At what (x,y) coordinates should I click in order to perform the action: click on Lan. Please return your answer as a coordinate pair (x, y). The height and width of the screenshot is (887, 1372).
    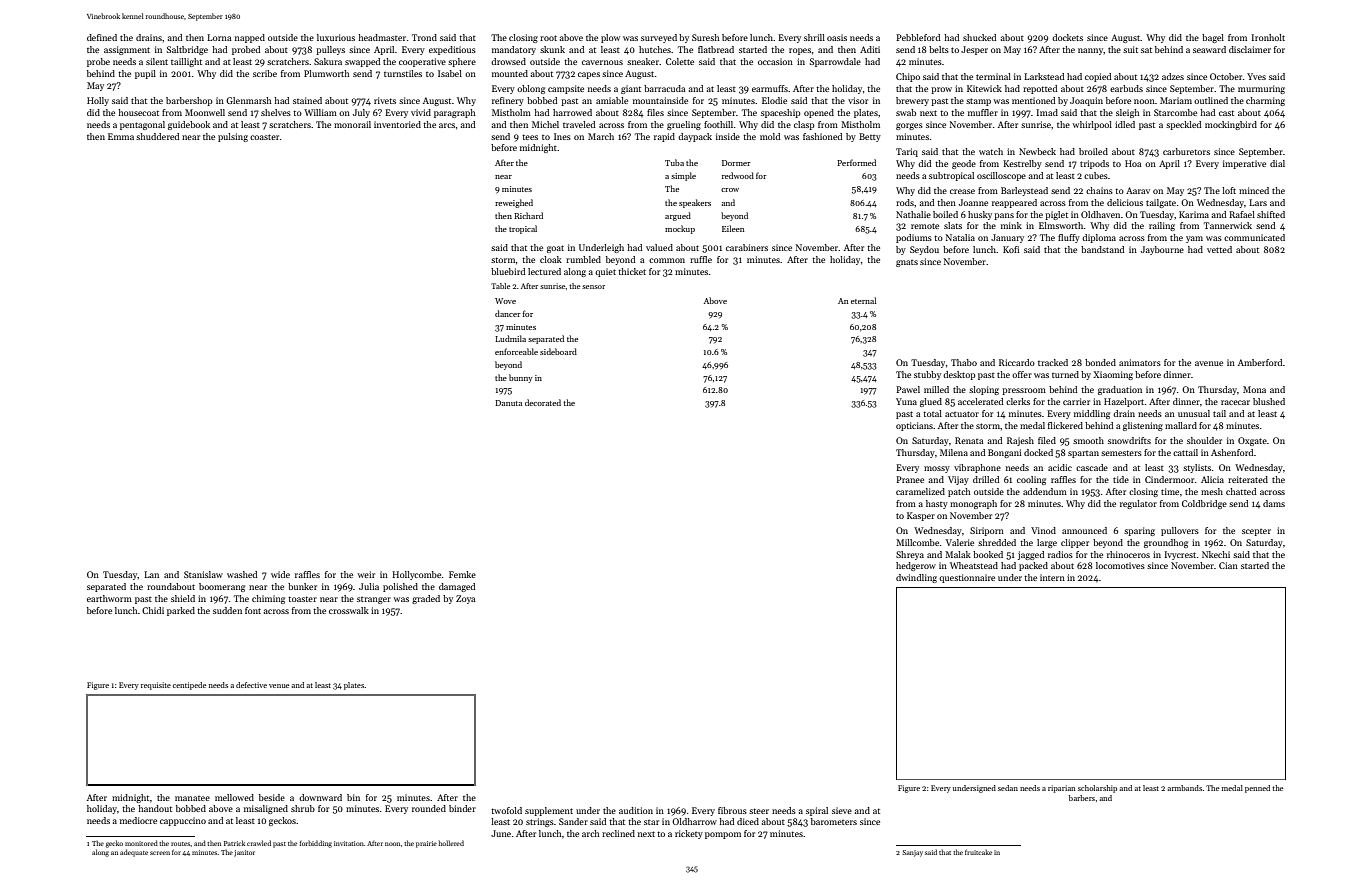
    Looking at the image, I should click on (151, 574).
